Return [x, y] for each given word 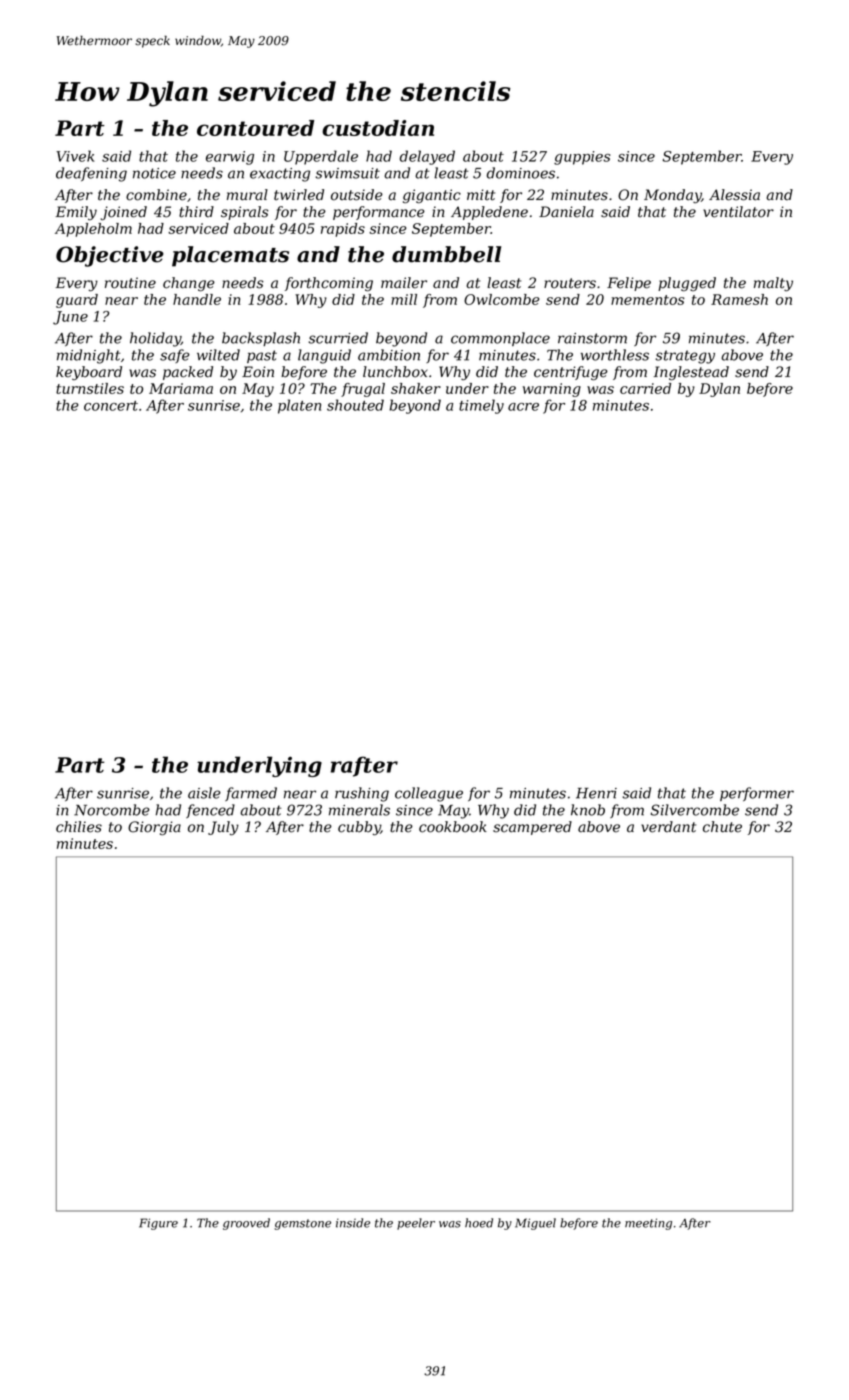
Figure [158, 1224]
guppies [582, 158]
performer [757, 794]
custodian [378, 128]
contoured [255, 128]
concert [111, 406]
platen [299, 406]
